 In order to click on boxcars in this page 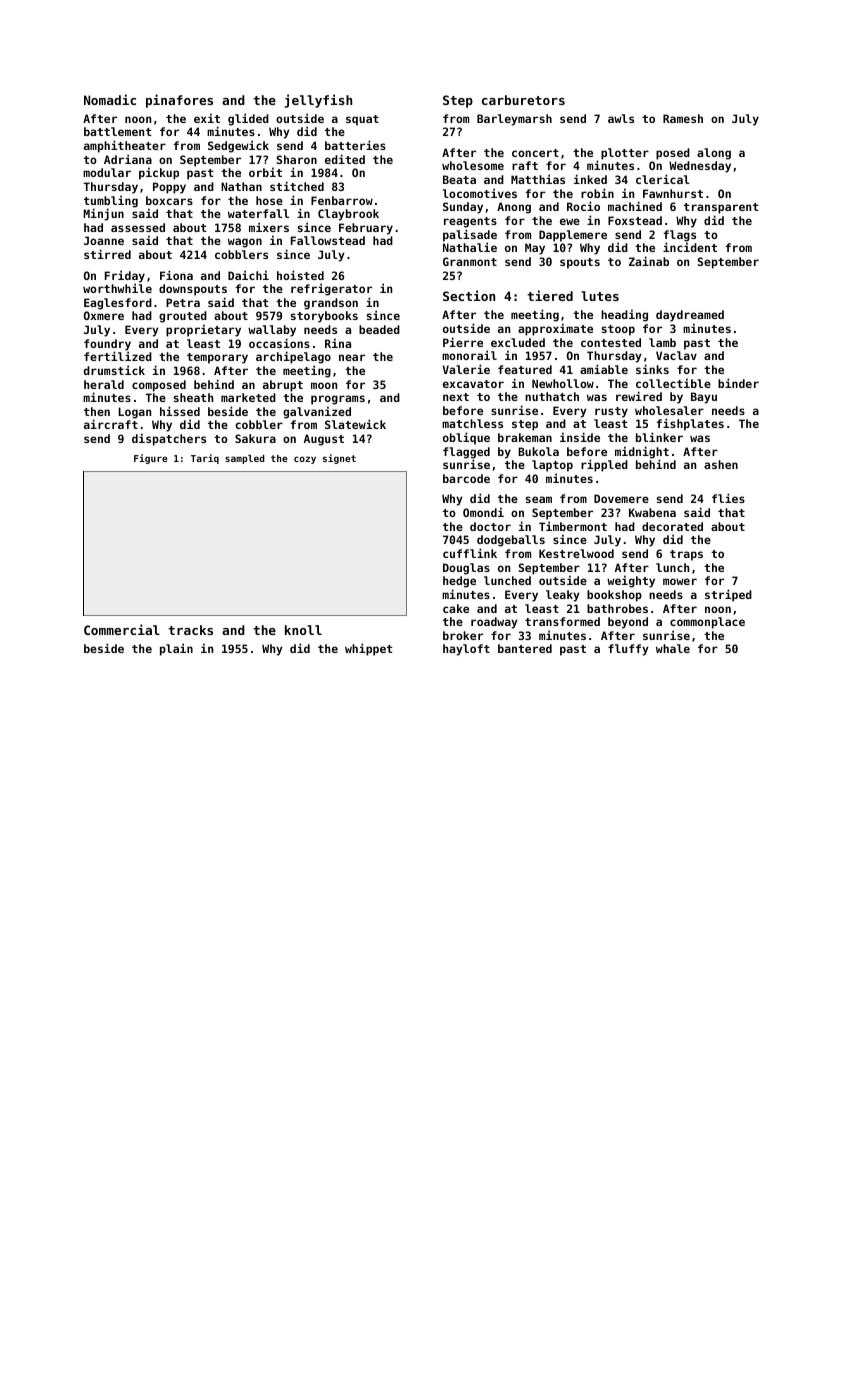, I will do `click(169, 200)`.
